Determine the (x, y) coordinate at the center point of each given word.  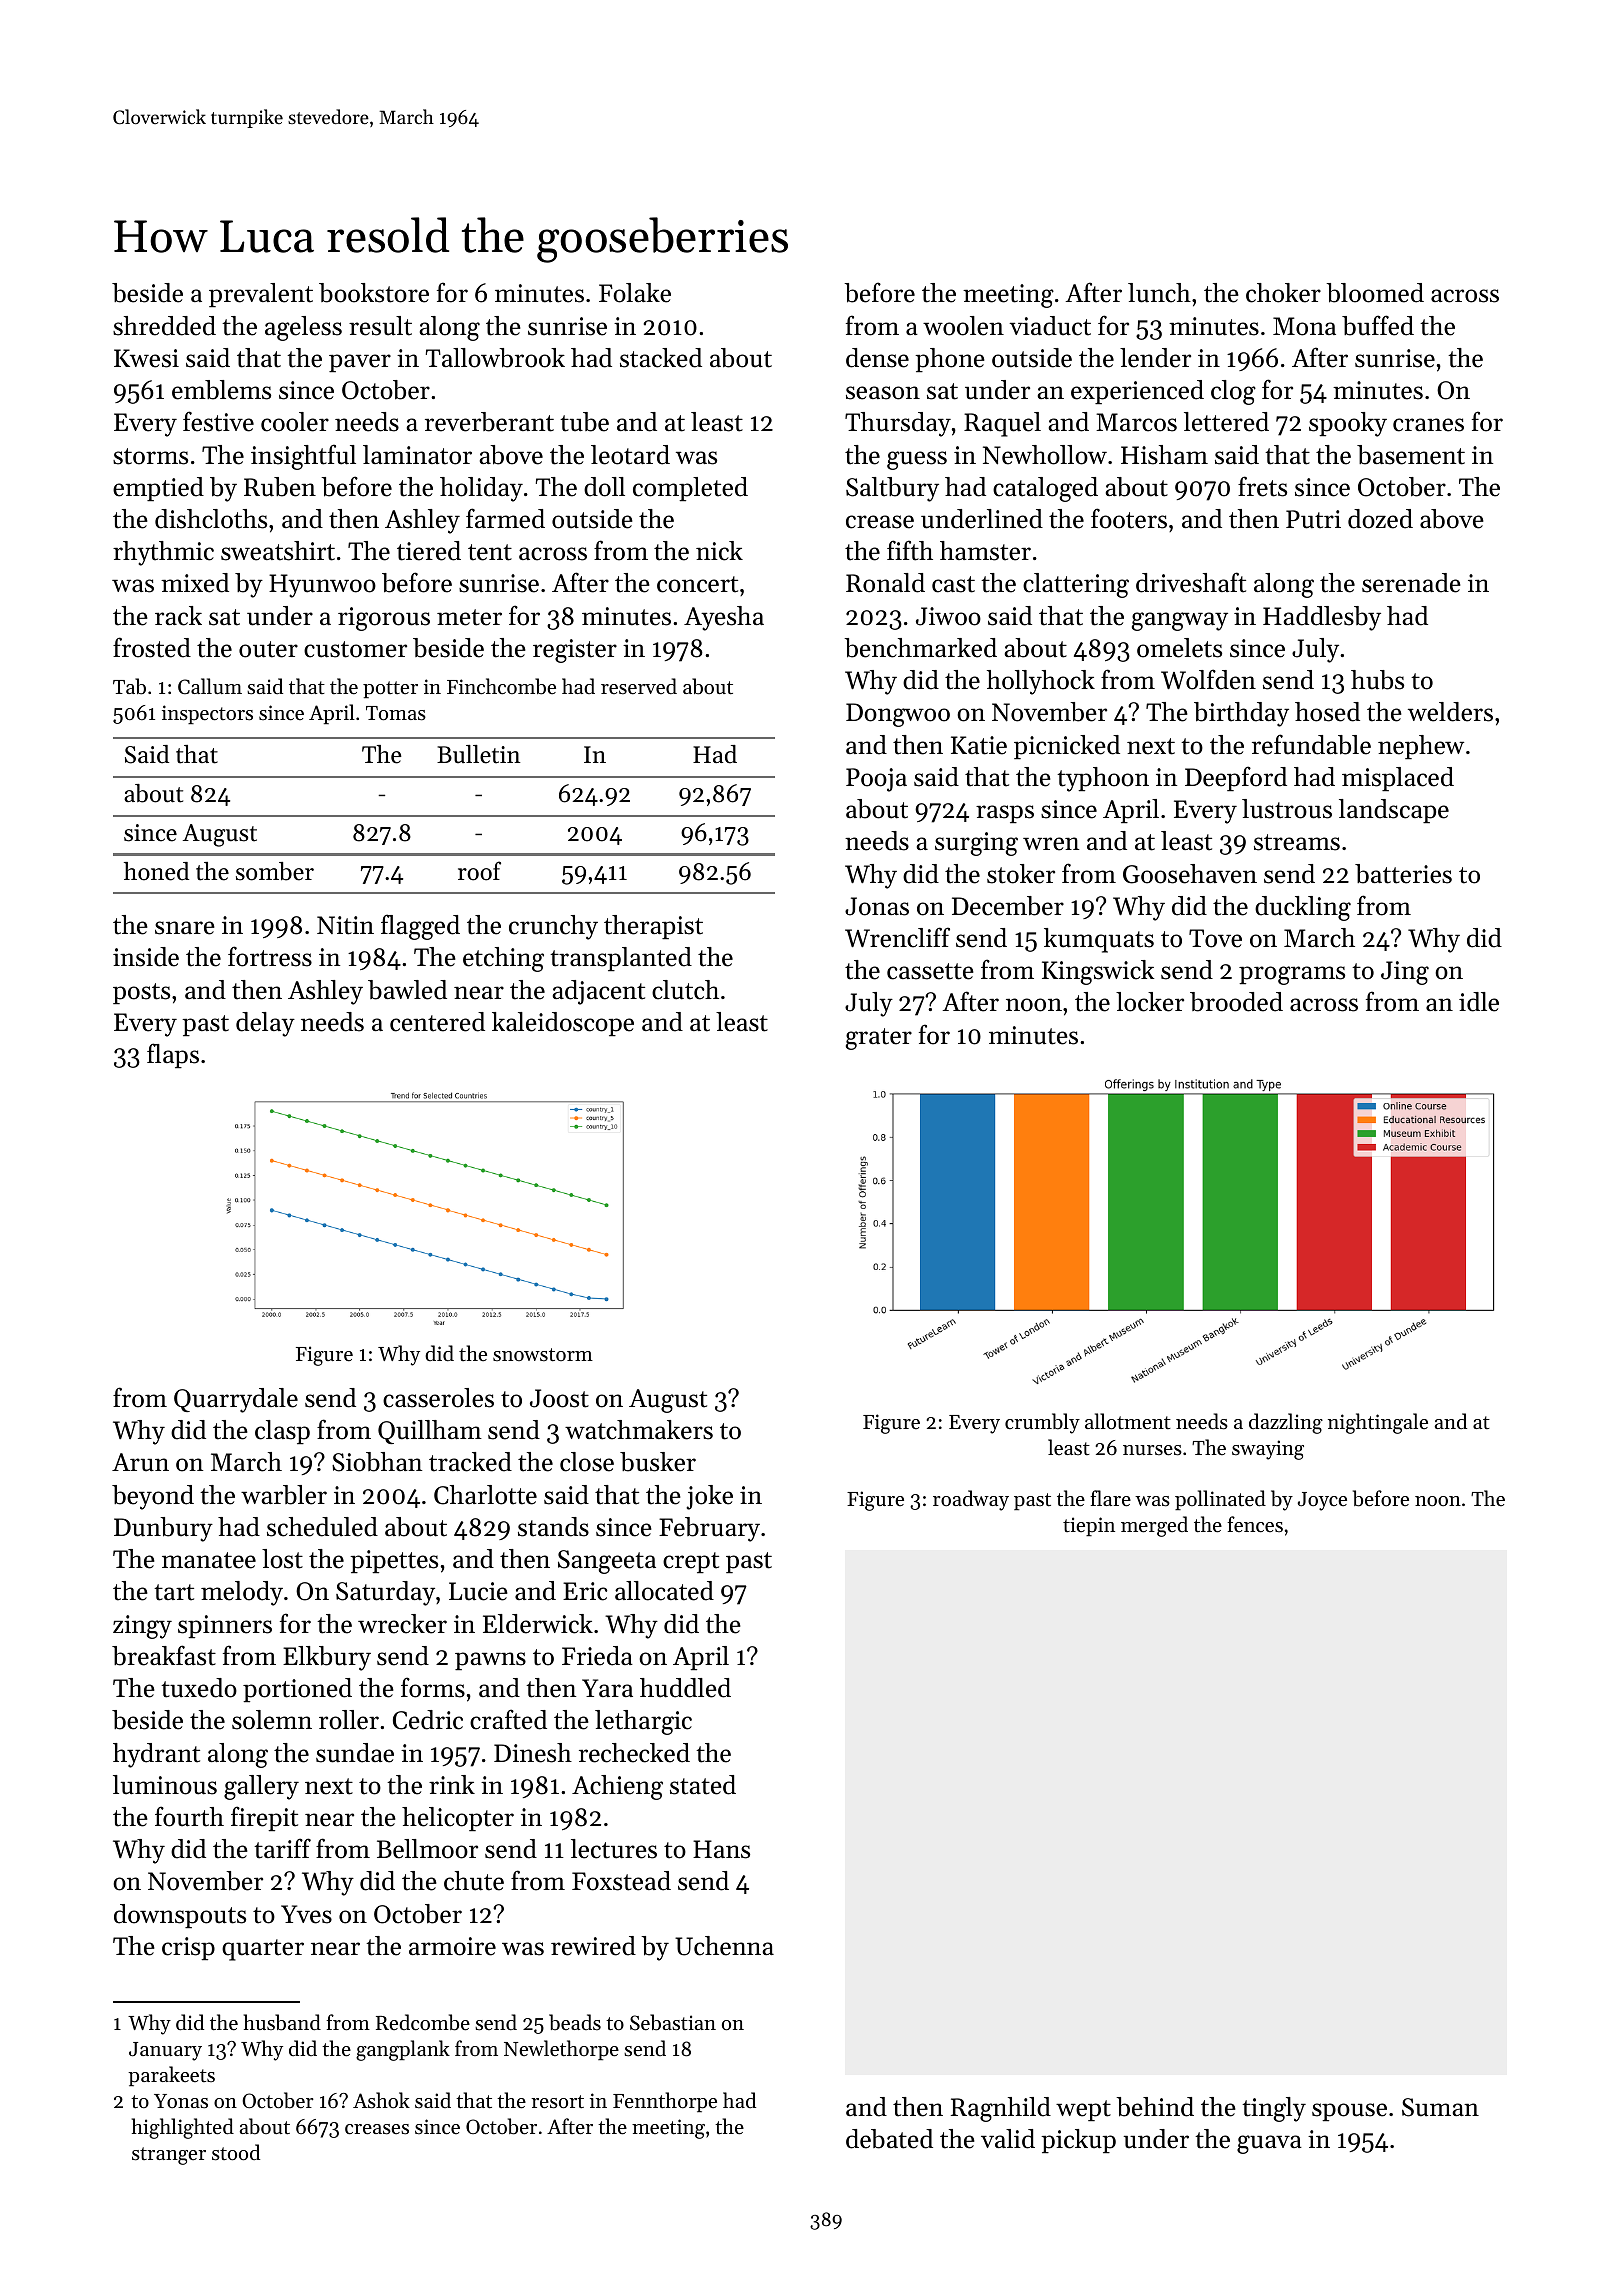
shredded (164, 326)
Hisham (1164, 455)
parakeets (171, 2076)
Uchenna (724, 1946)
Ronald (885, 583)
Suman (1440, 2107)
